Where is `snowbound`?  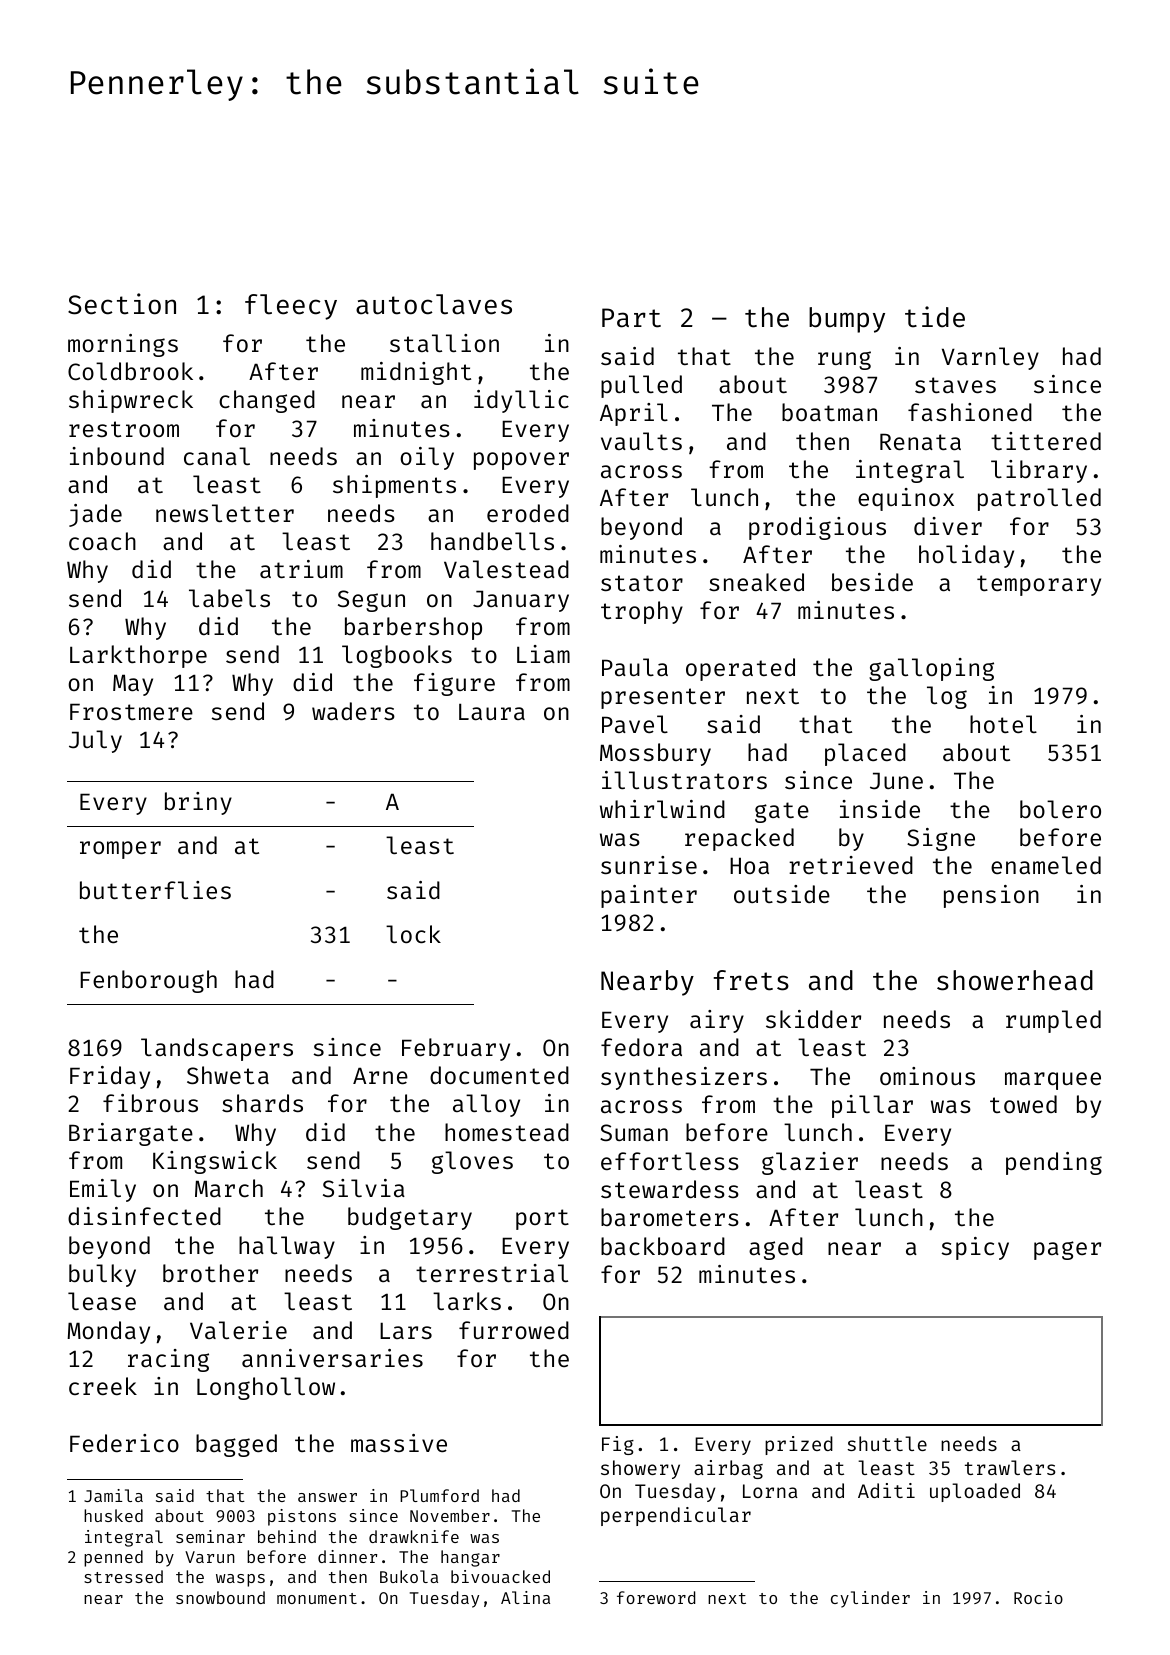 snowbound is located at coordinates (220, 1597).
